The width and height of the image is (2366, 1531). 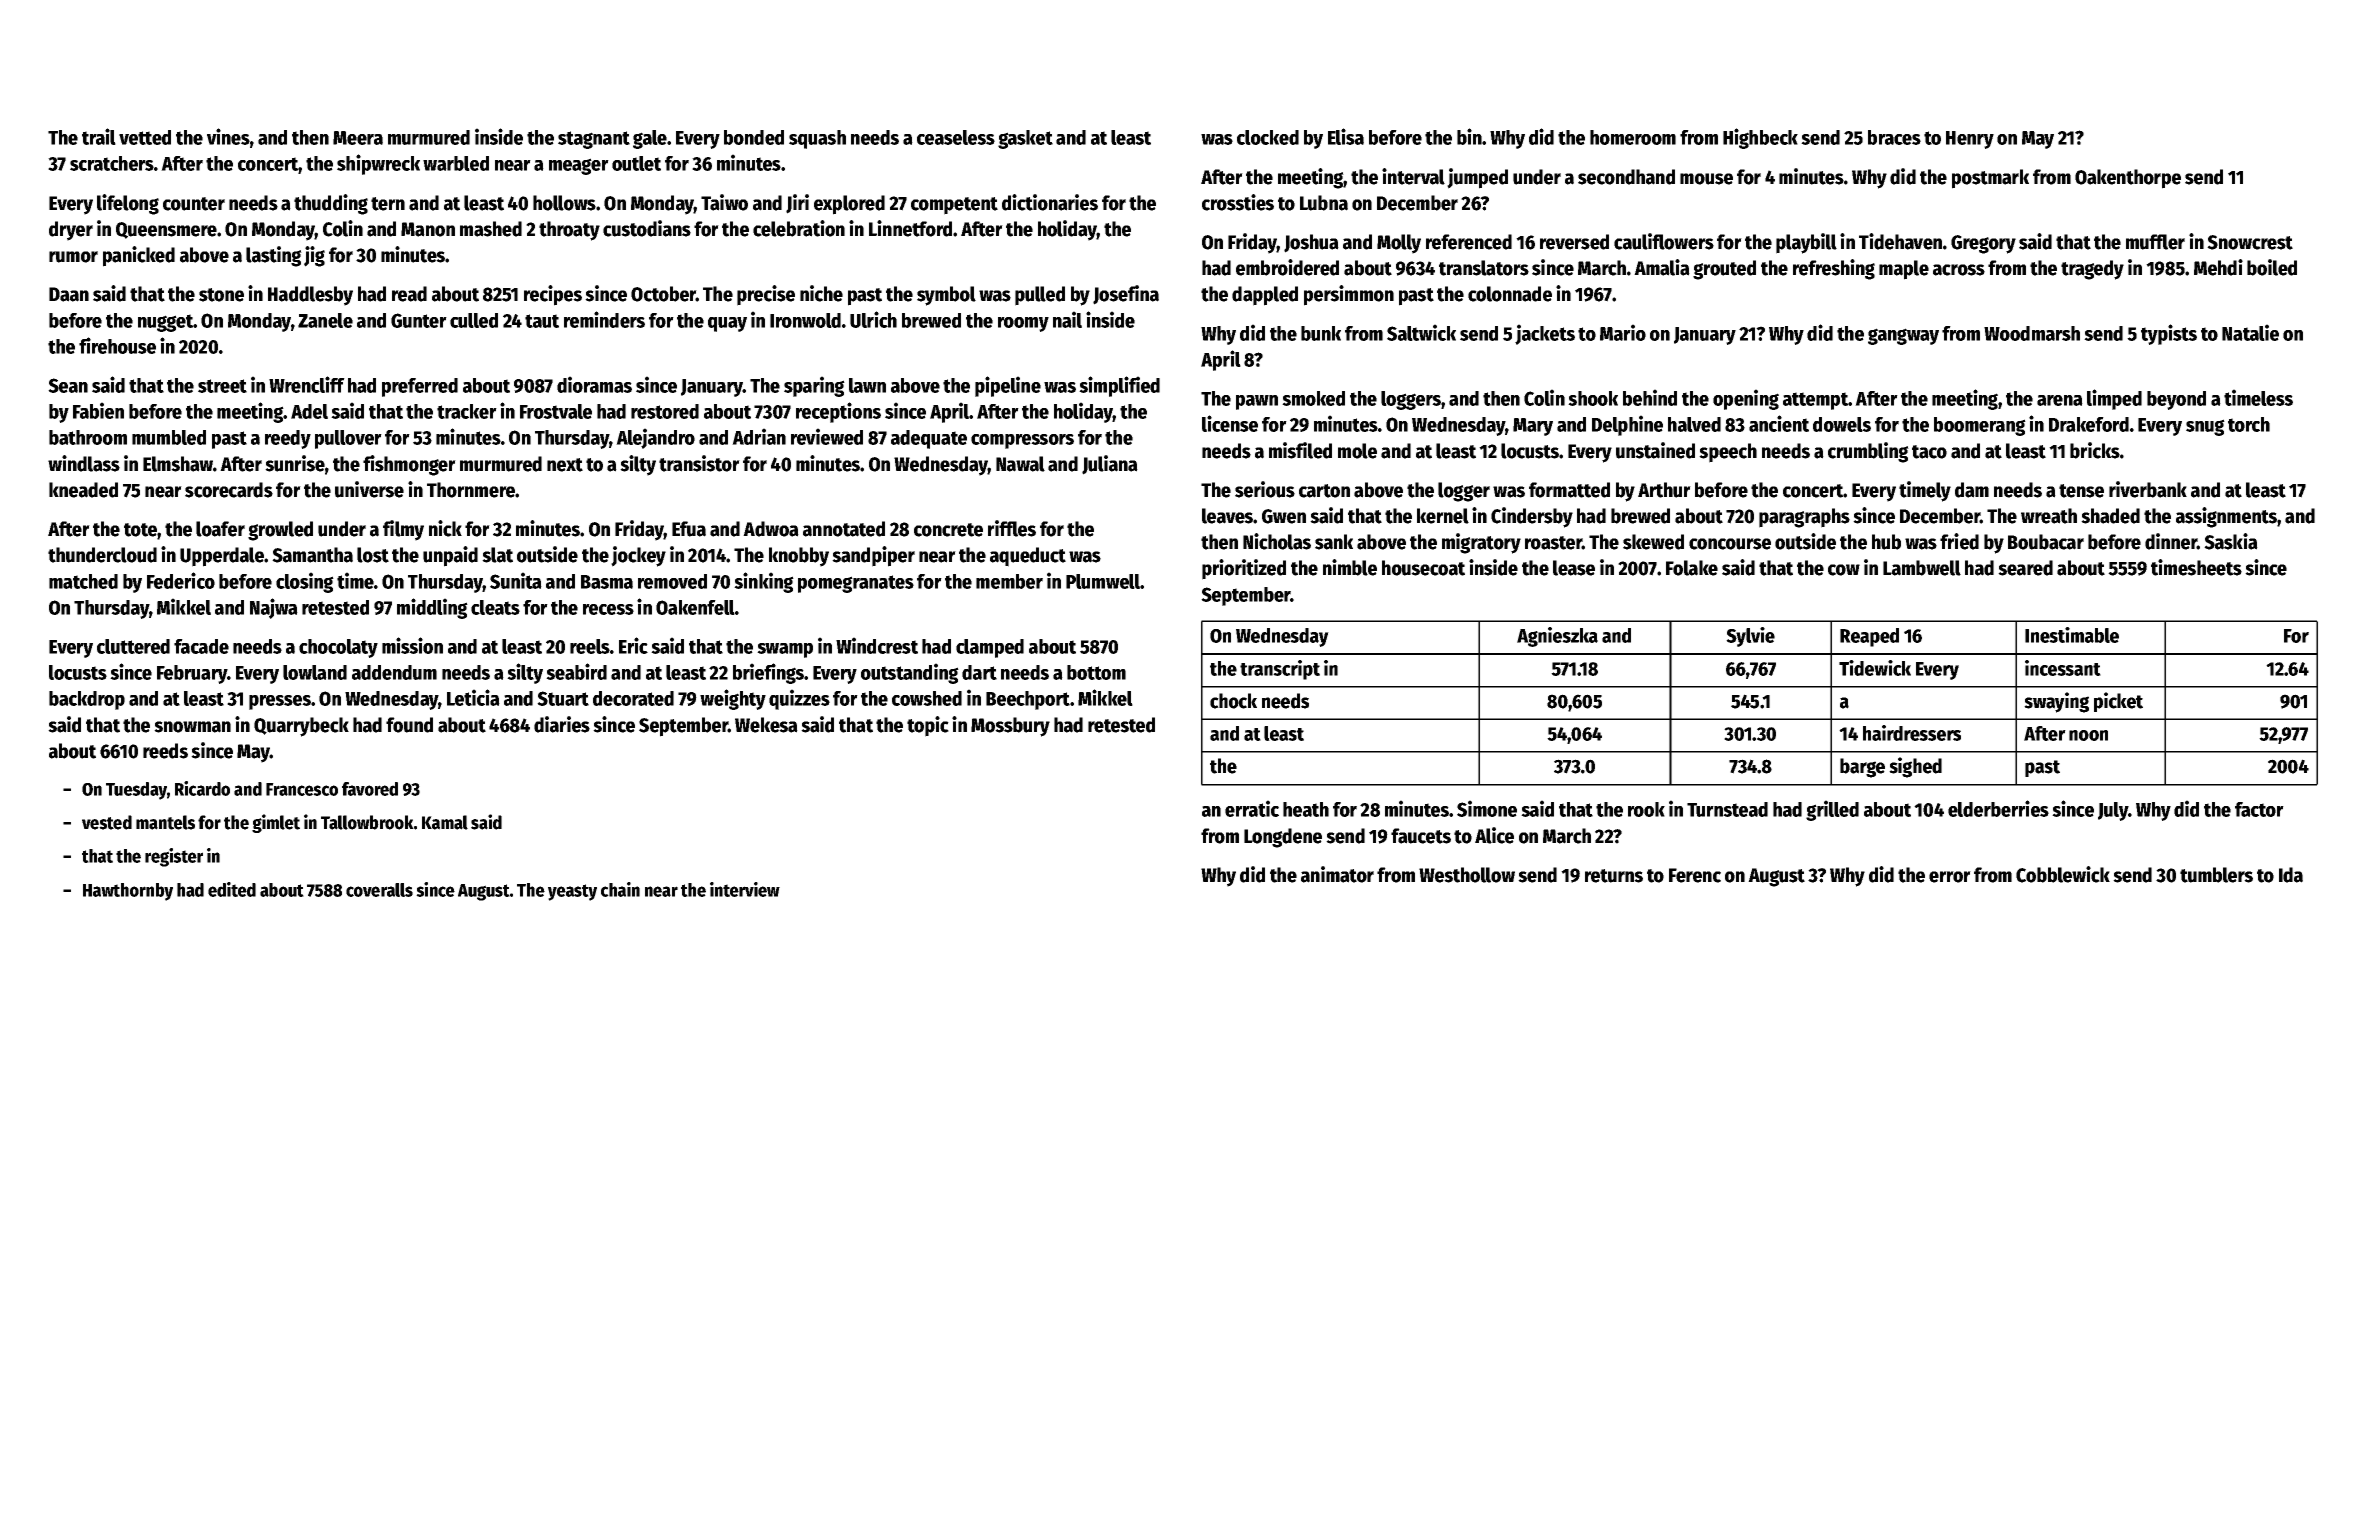 I want to click on backdrop, so click(x=87, y=700).
